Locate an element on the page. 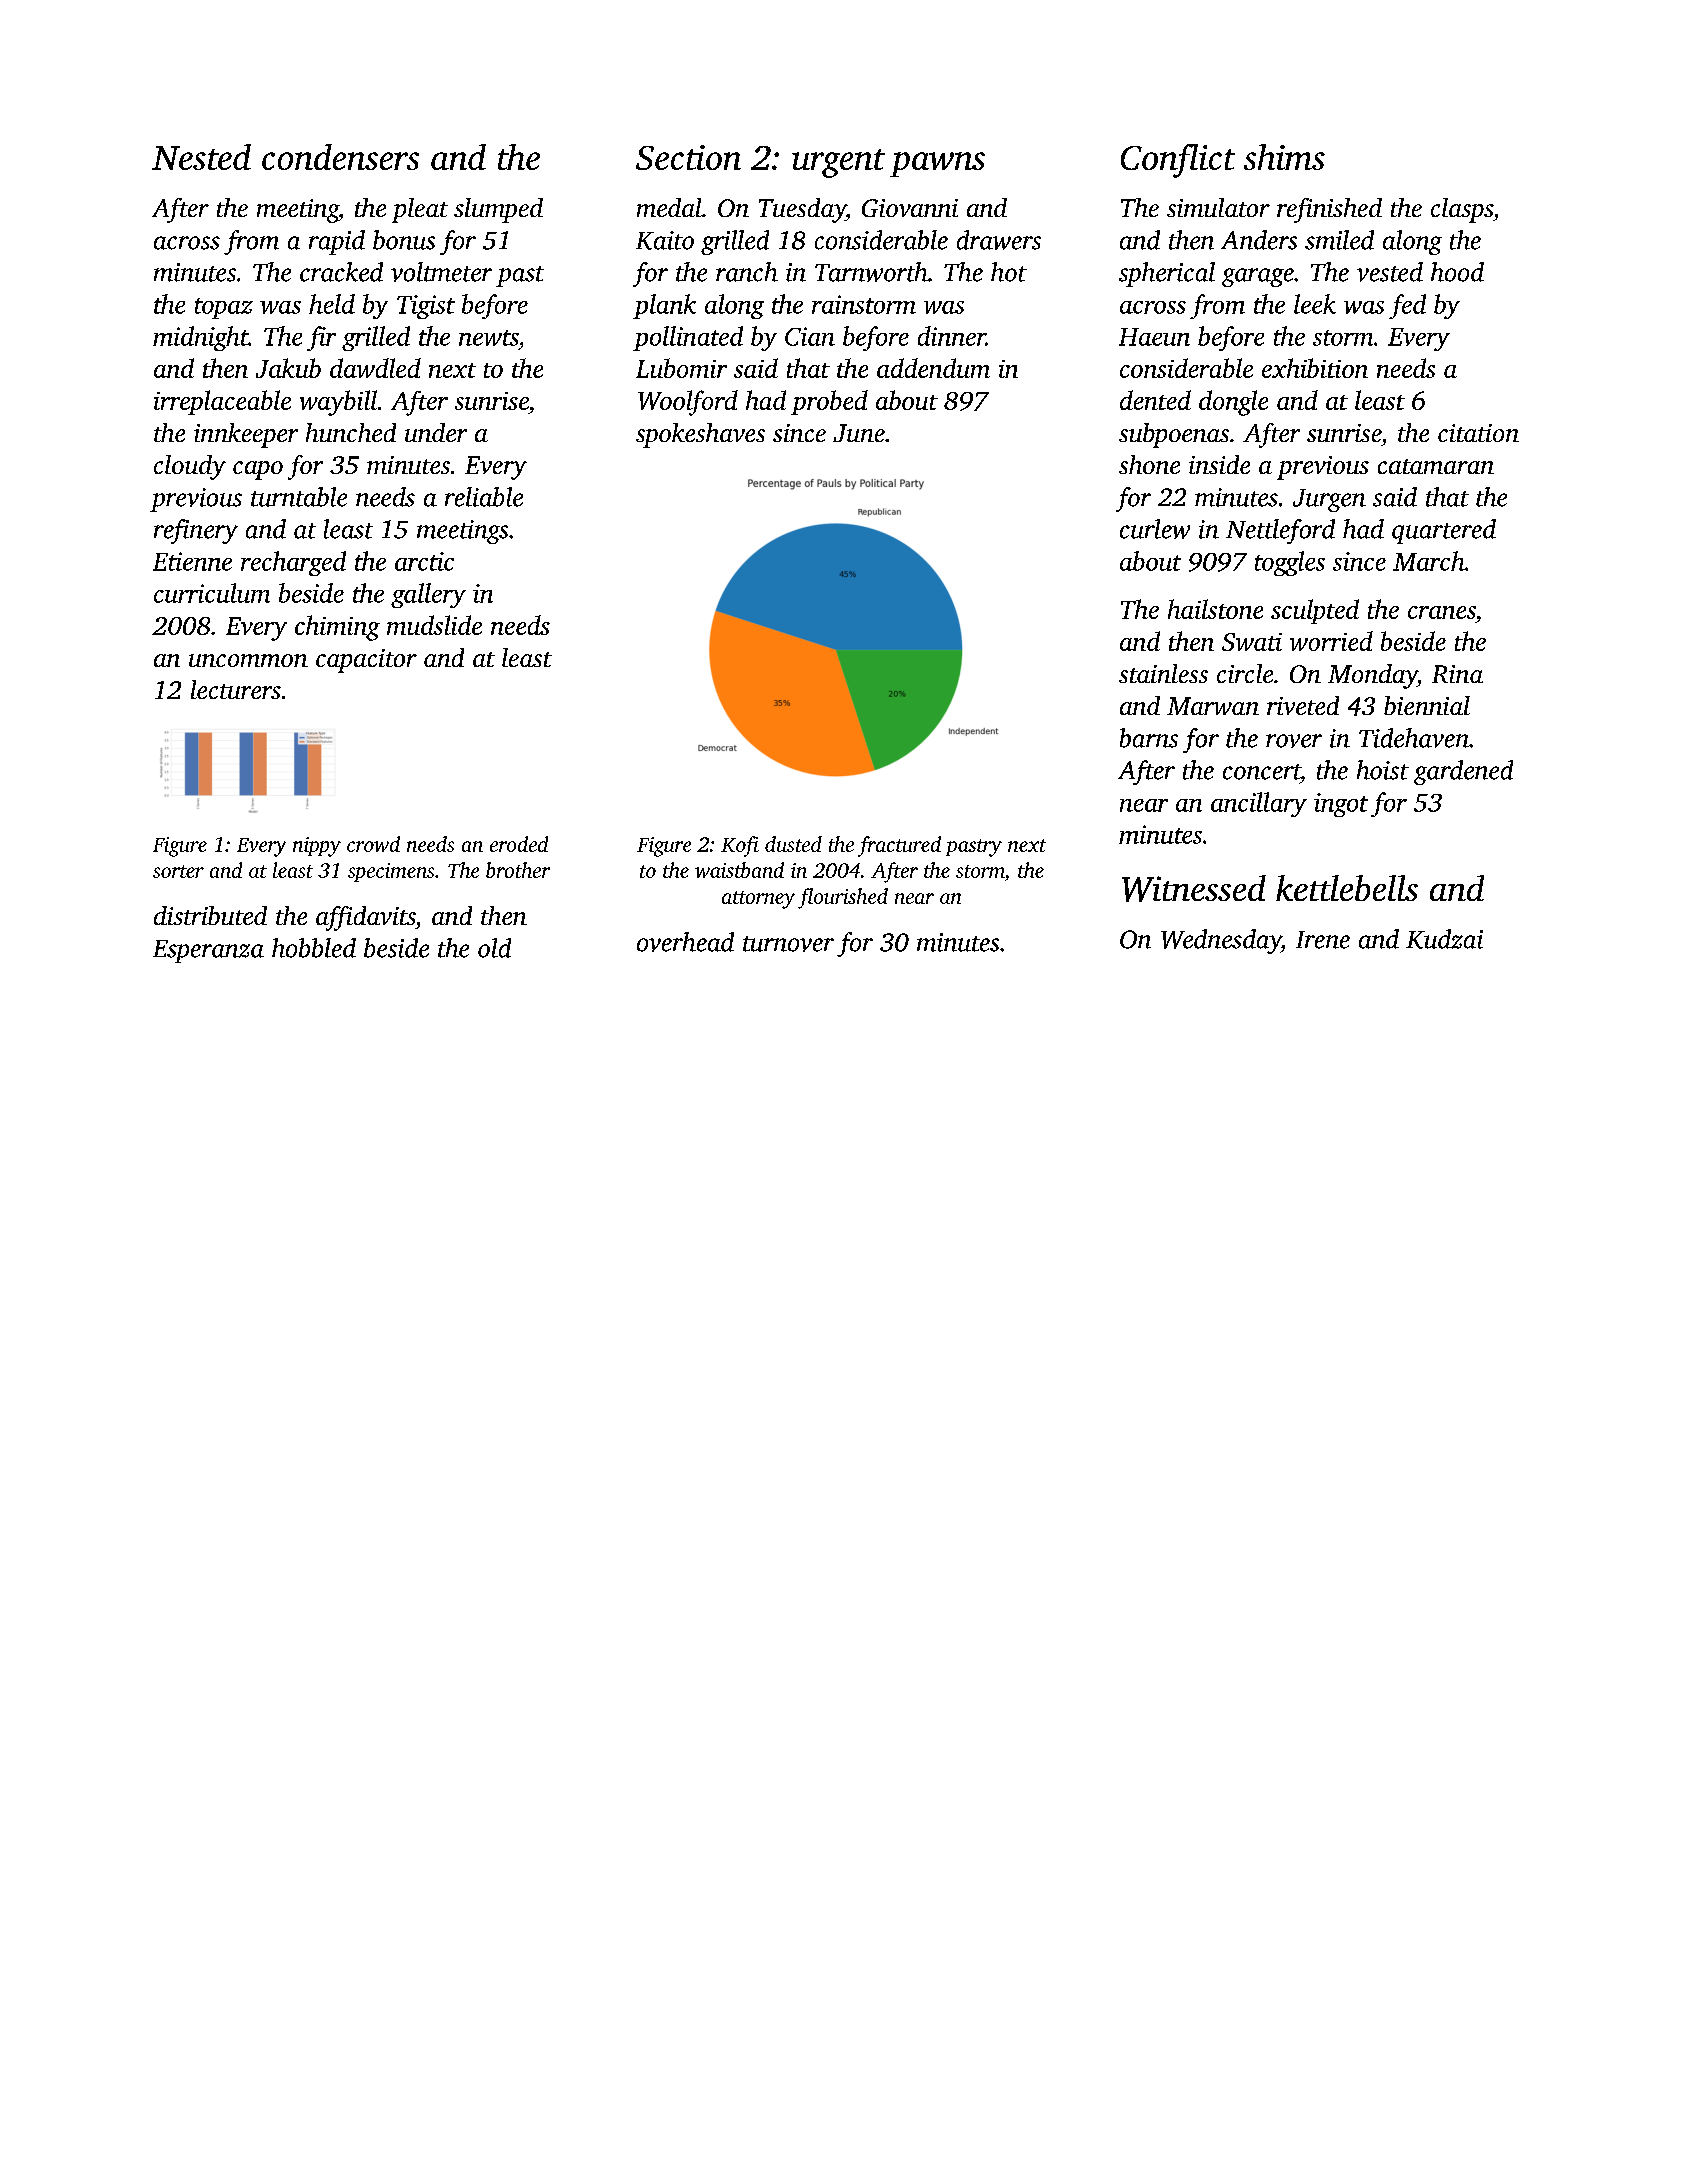 The image size is (1683, 2178). exhibition is located at coordinates (1315, 368).
